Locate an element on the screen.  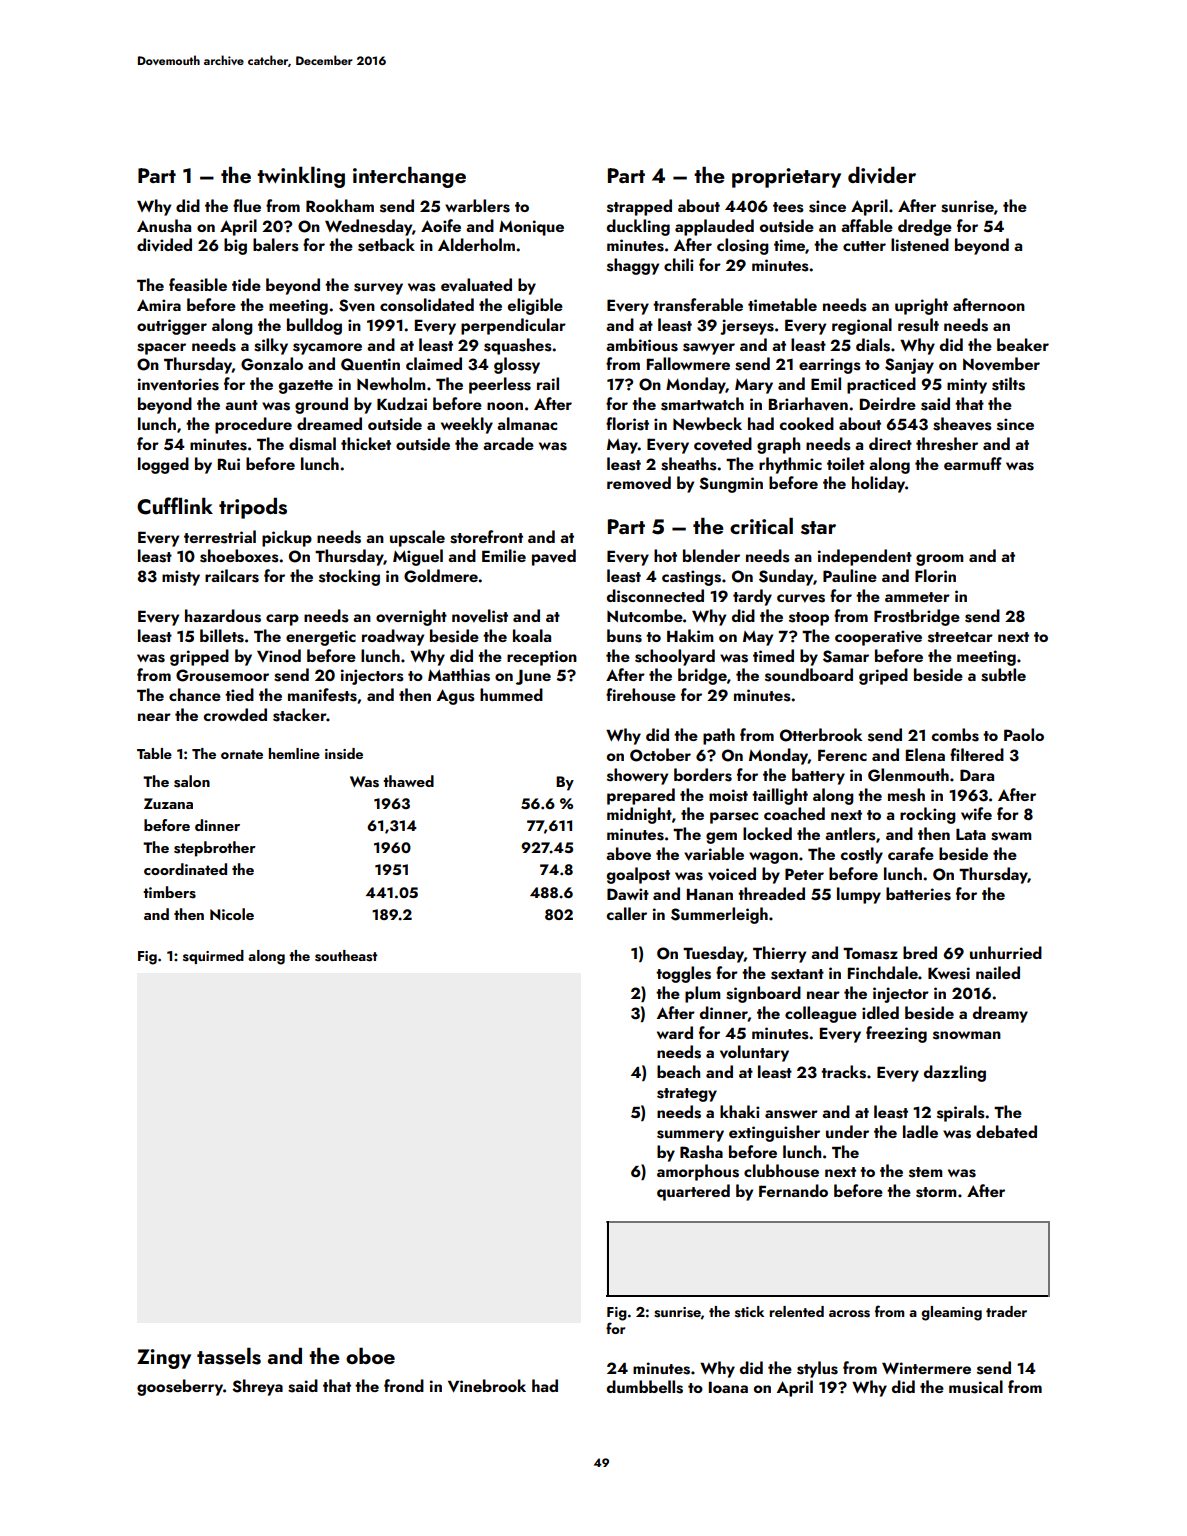
batteries is located at coordinates (918, 894).
